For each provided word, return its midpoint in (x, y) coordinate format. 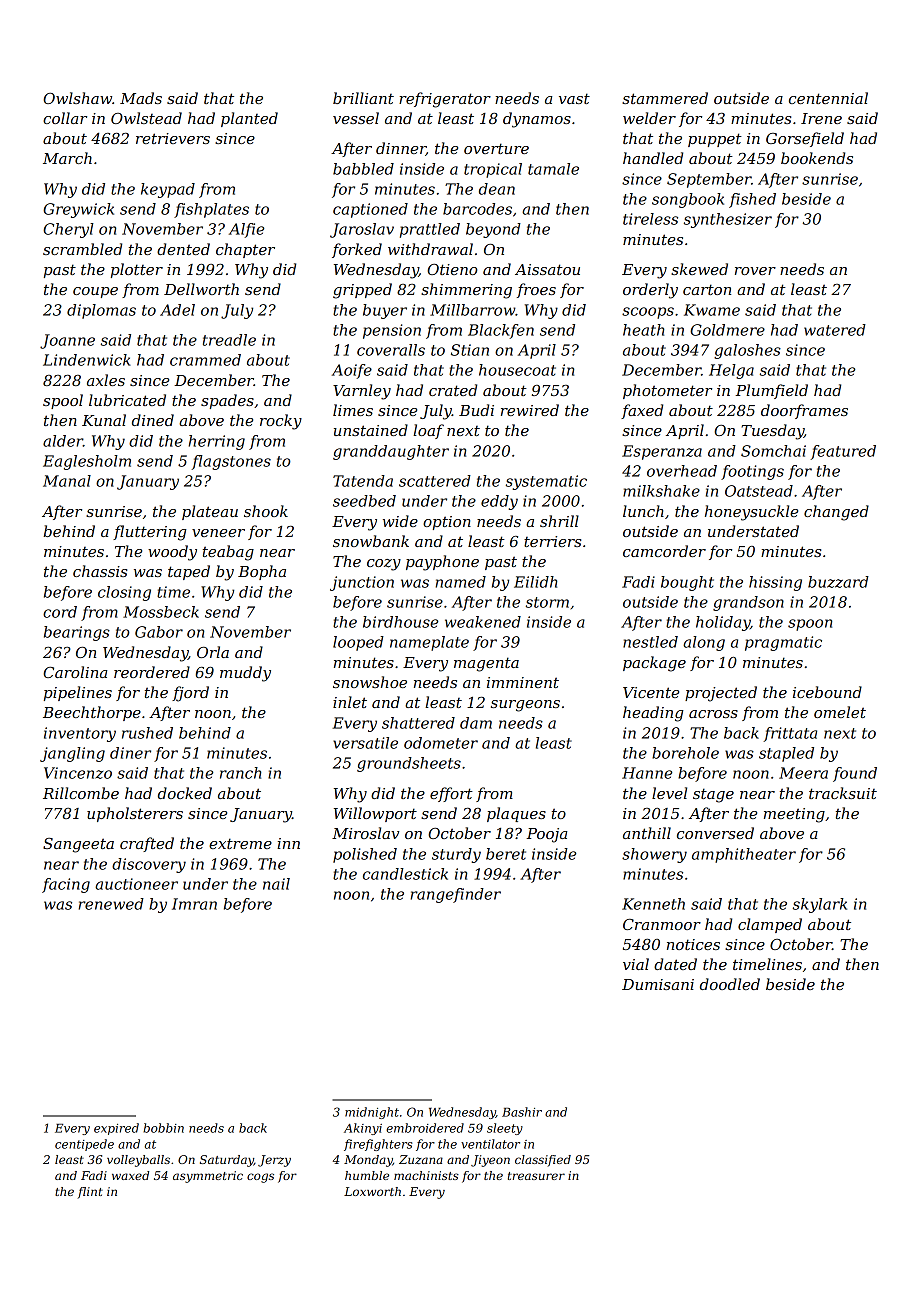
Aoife (352, 371)
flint (90, 1193)
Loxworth (372, 1191)
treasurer (536, 1176)
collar (65, 118)
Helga (731, 371)
